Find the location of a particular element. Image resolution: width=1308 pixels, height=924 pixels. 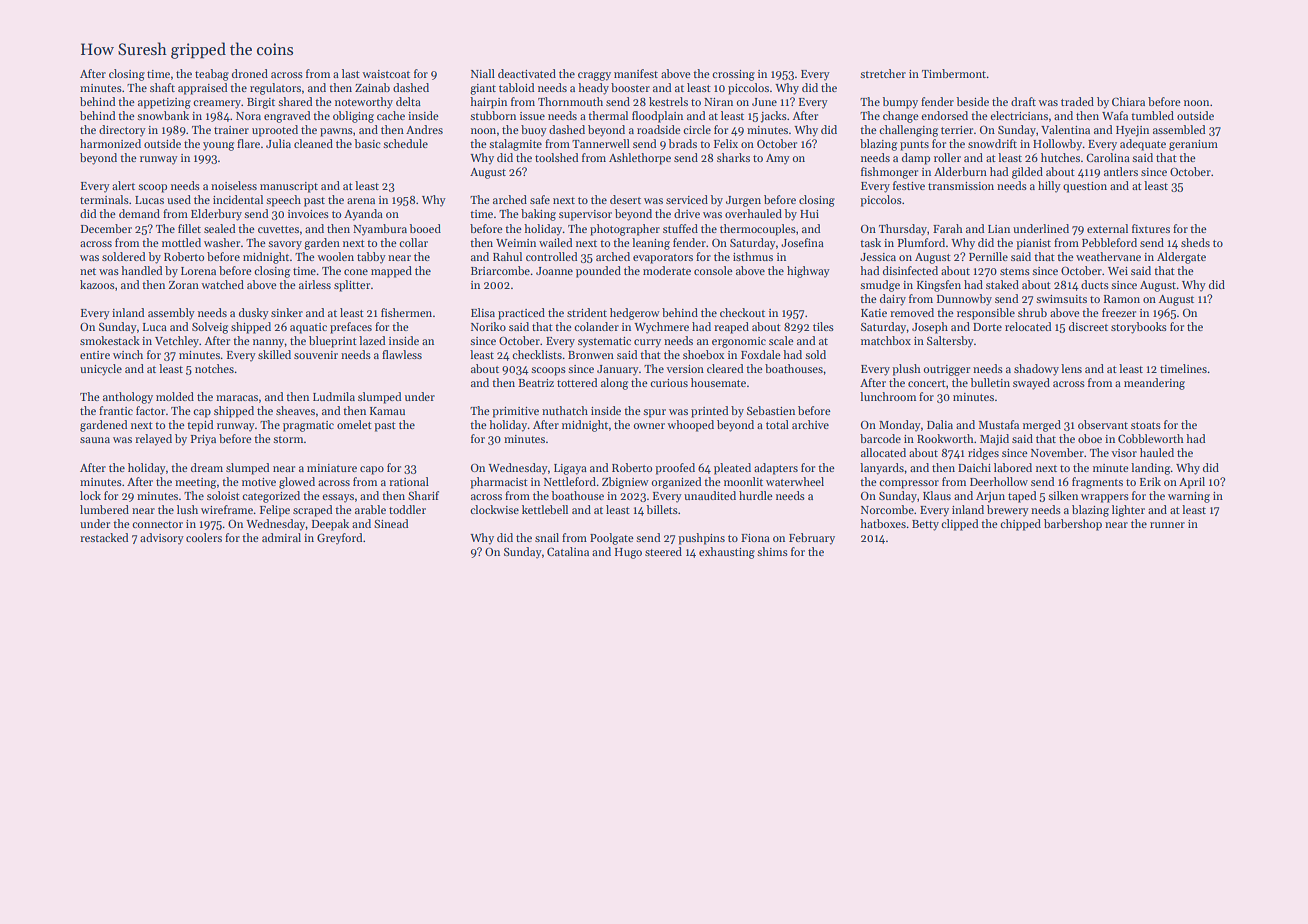

lumbered is located at coordinates (104, 509).
